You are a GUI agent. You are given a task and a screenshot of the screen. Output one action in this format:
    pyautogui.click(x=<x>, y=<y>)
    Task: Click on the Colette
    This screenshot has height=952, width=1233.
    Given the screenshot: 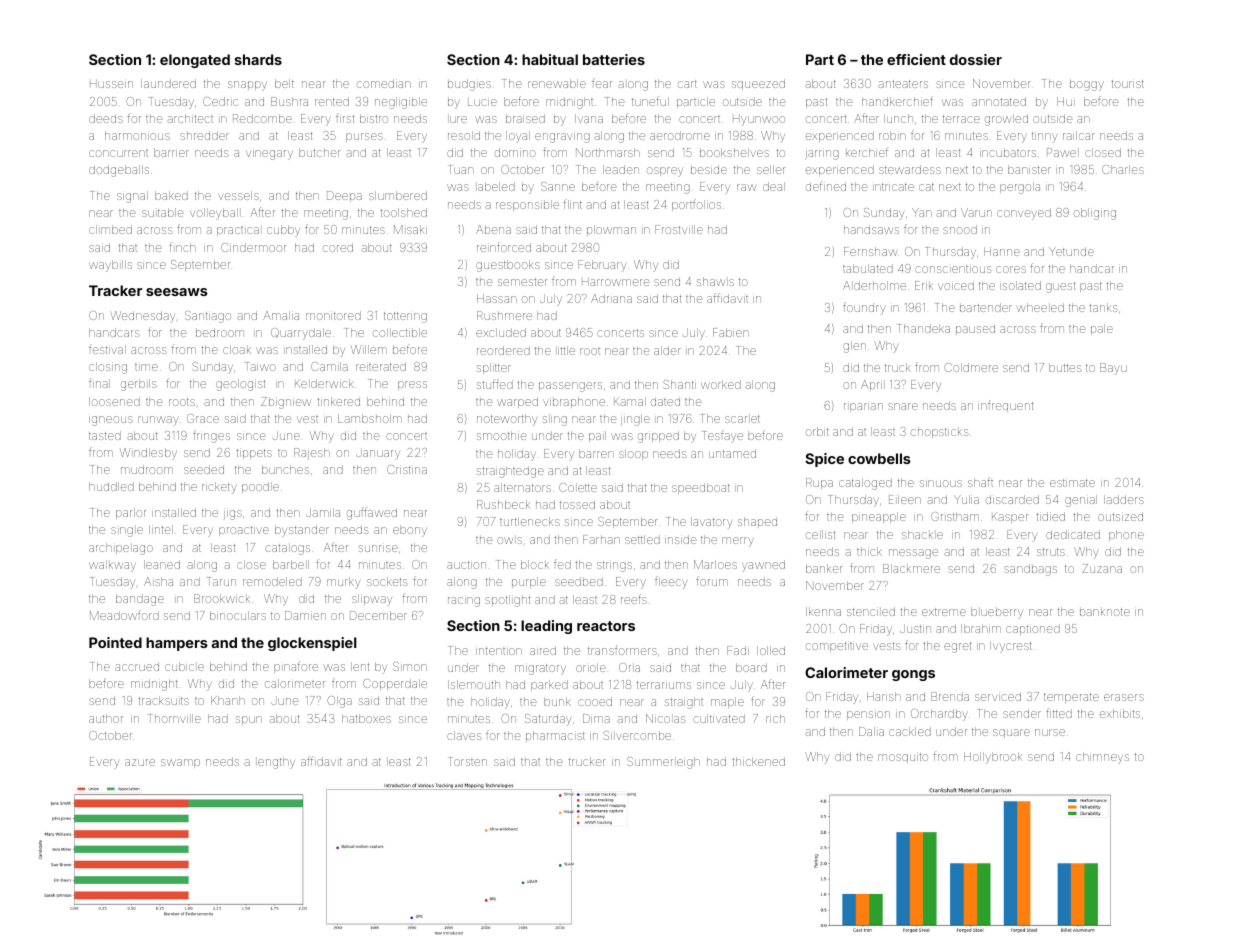 What is the action you would take?
    pyautogui.click(x=578, y=487)
